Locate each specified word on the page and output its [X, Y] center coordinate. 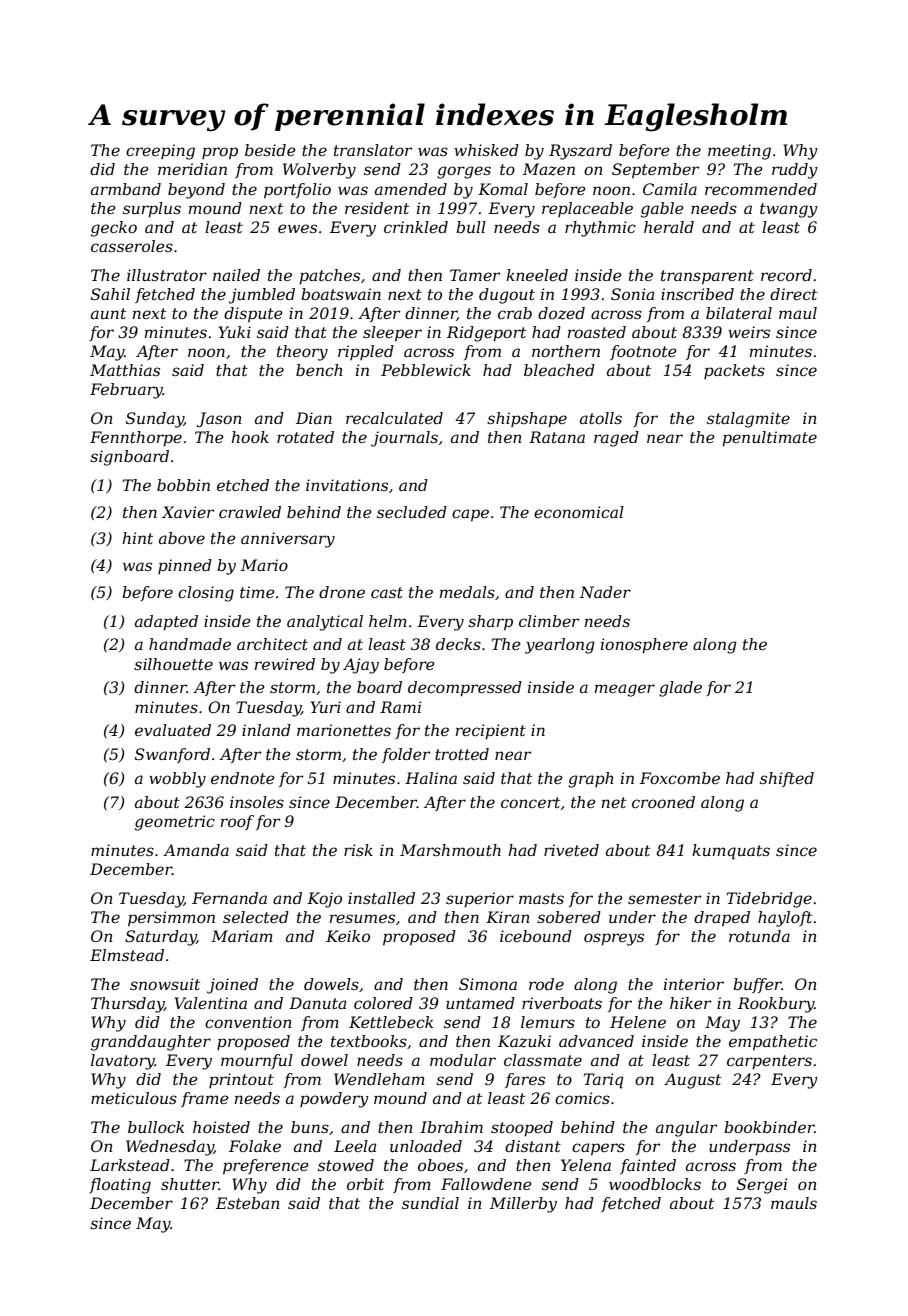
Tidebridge [769, 900]
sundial [430, 1203]
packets [734, 371]
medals [467, 592]
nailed [236, 275]
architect [272, 644]
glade [680, 689]
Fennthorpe [136, 439]
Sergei [762, 1186]
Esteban [248, 1203]
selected [256, 917]
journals [404, 439]
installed [381, 898]
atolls [601, 418]
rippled [366, 352]
